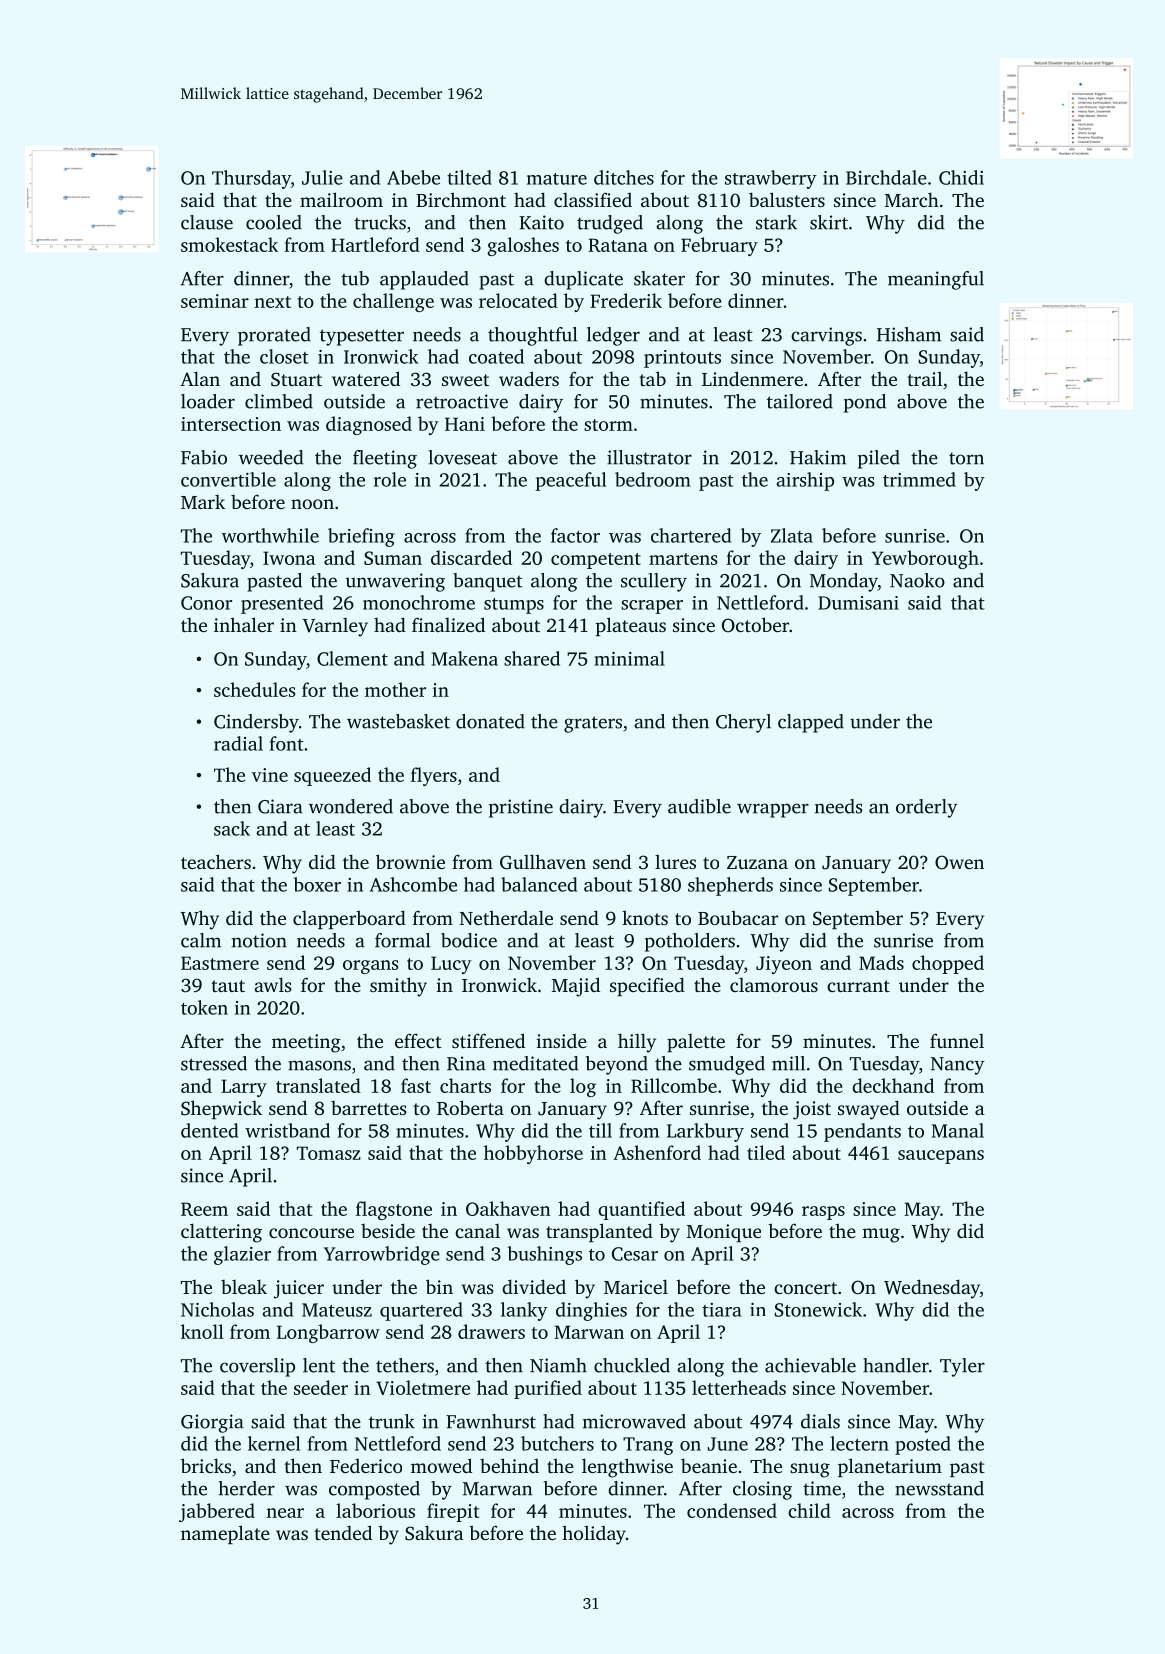 The height and width of the screenshot is (1654, 1165). I want to click on stiffened, so click(488, 1040).
